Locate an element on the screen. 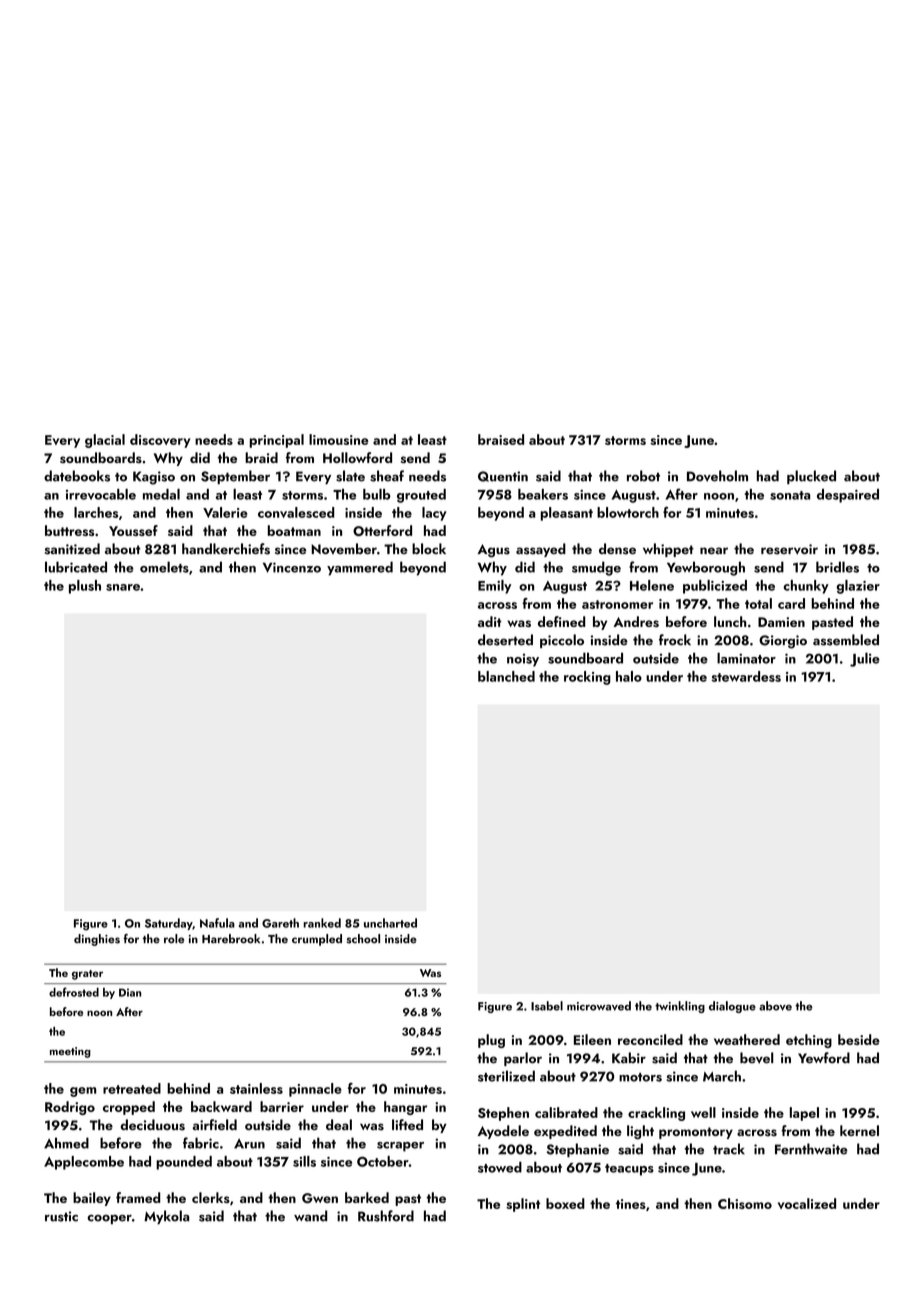 The image size is (924, 1308). Ahmed is located at coordinates (66, 1143).
